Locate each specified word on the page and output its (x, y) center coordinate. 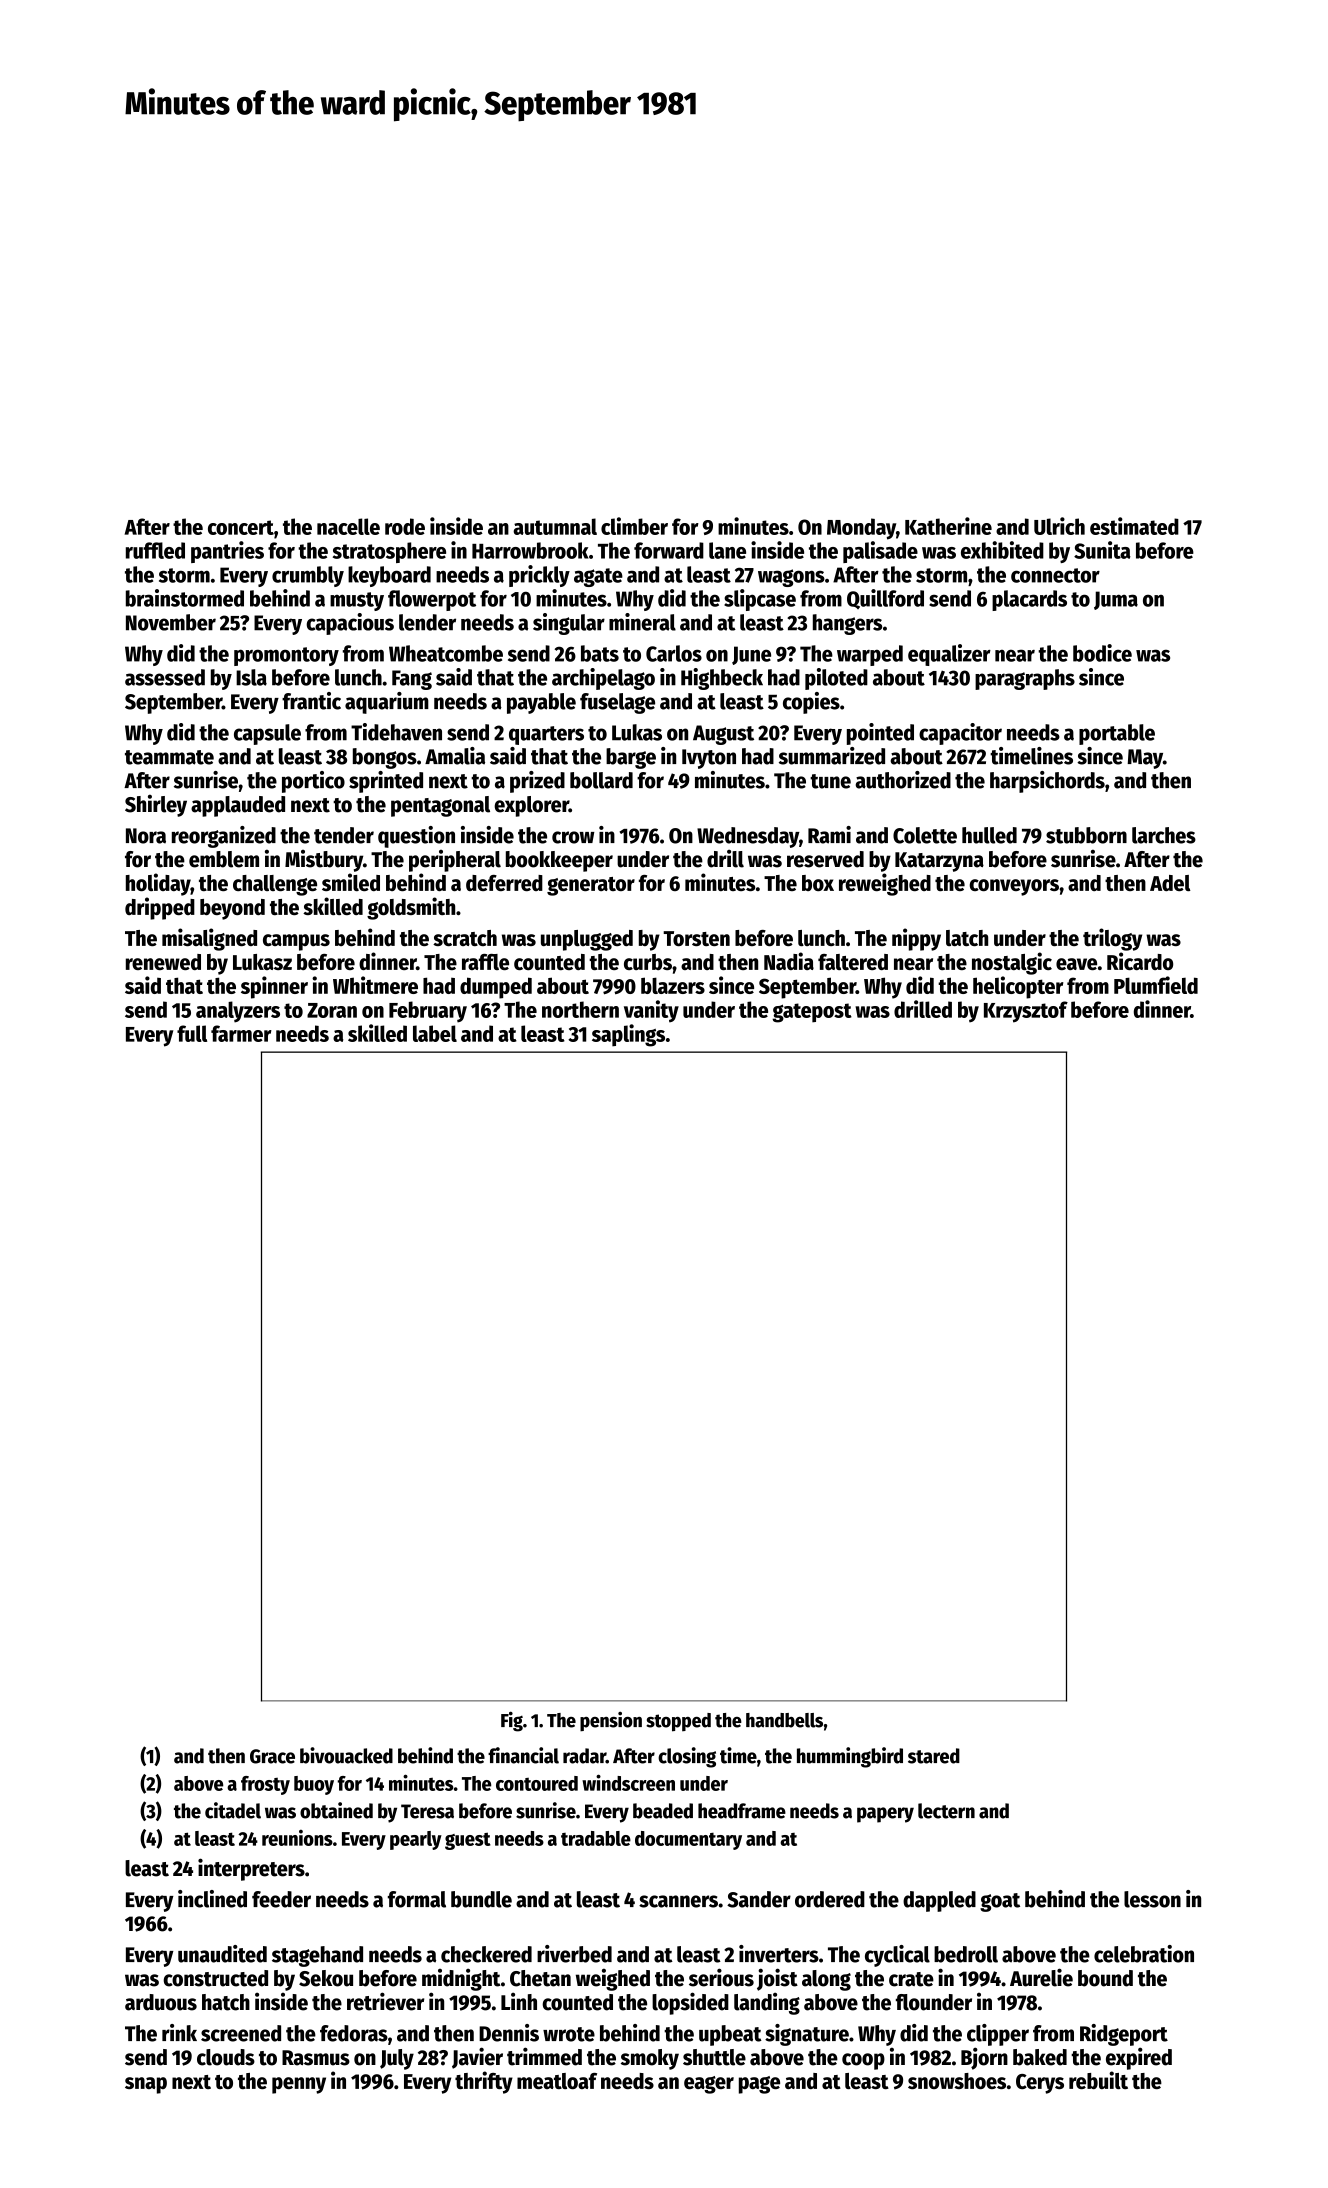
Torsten (696, 938)
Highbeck (722, 679)
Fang (412, 680)
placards (1029, 600)
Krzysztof (1026, 1012)
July (397, 2059)
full (192, 1033)
